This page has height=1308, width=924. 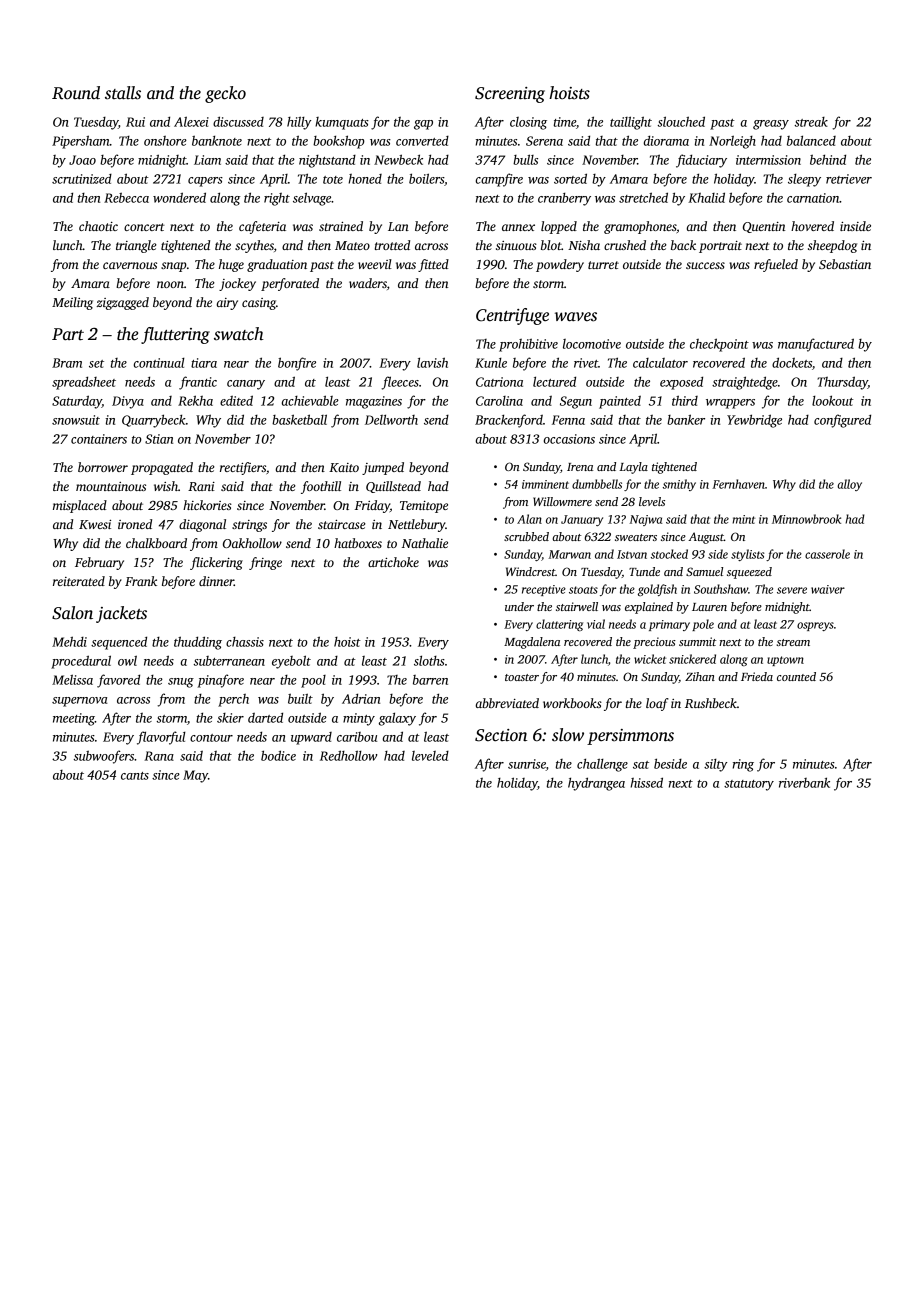 What do you see at coordinates (259, 304) in the page?
I see `casing` at bounding box center [259, 304].
